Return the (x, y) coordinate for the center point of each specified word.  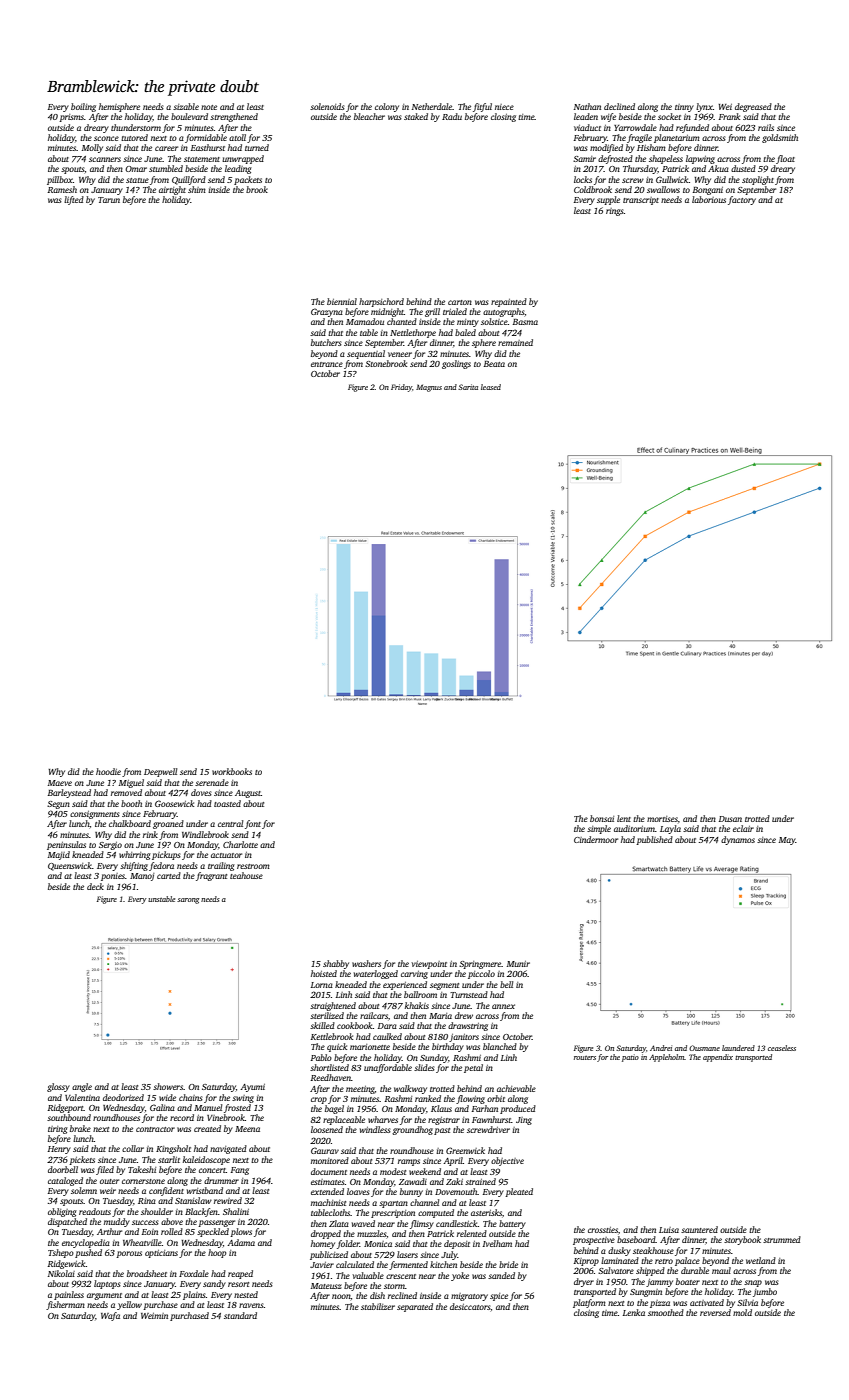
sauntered (699, 1229)
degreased (753, 107)
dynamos (738, 840)
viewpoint (429, 965)
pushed (88, 1253)
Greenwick (465, 1150)
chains (191, 1097)
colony (387, 107)
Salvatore (616, 1270)
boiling (83, 107)
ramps (409, 1162)
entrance (327, 364)
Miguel (131, 783)
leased (491, 387)
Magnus (429, 388)
